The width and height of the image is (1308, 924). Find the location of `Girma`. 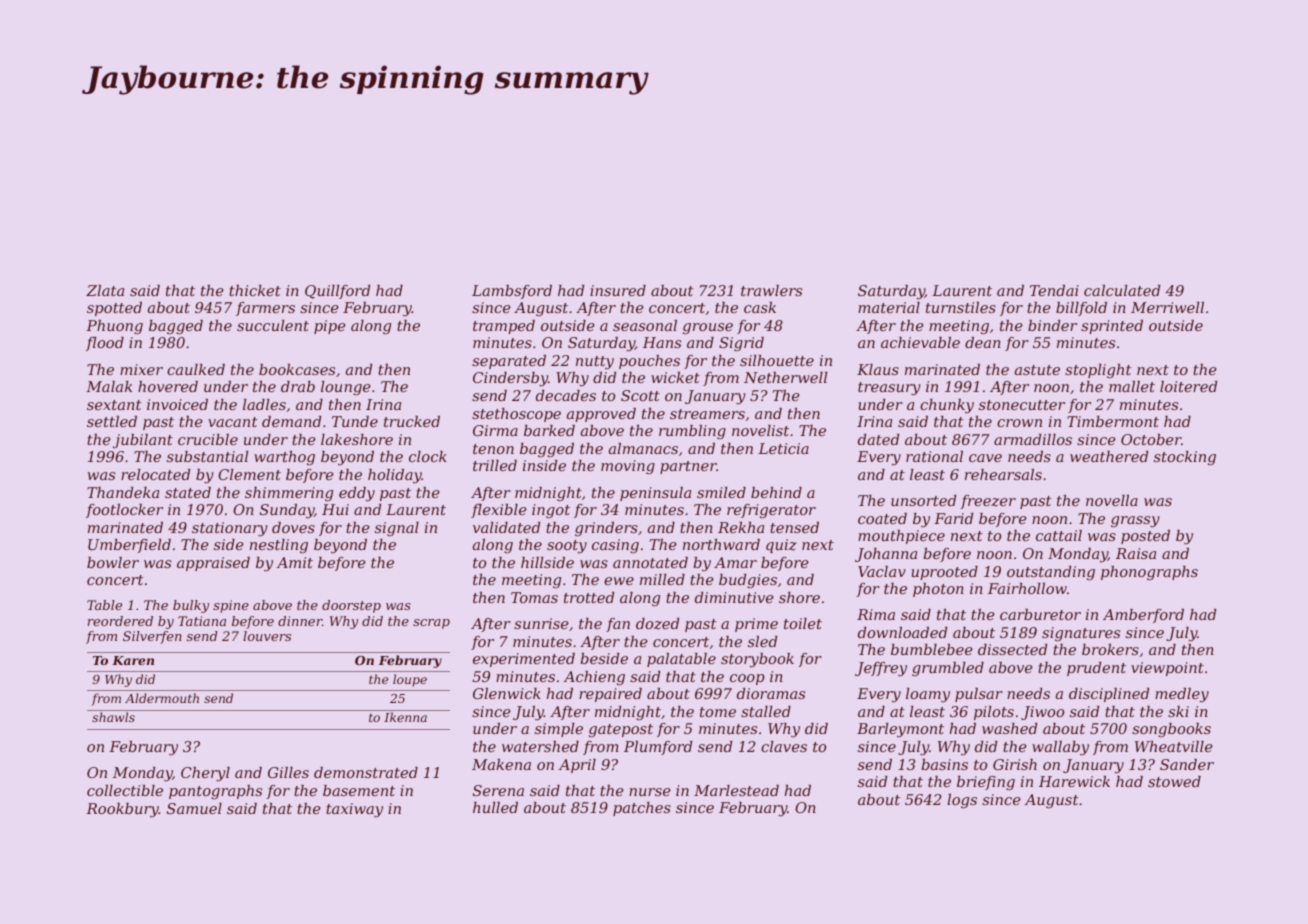

Girma is located at coordinates (495, 430).
